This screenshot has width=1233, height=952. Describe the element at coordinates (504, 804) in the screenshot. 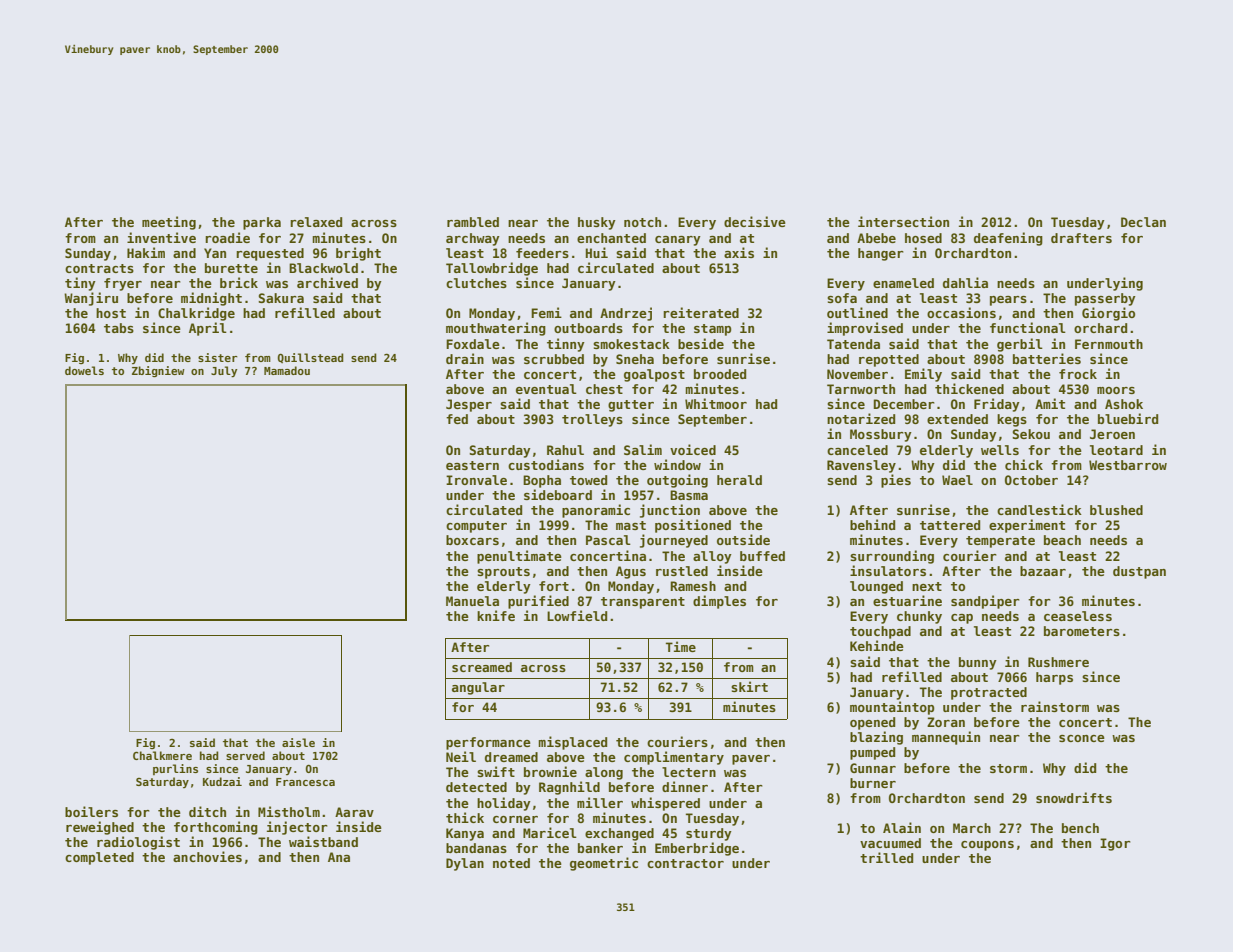

I see `holiday` at that location.
